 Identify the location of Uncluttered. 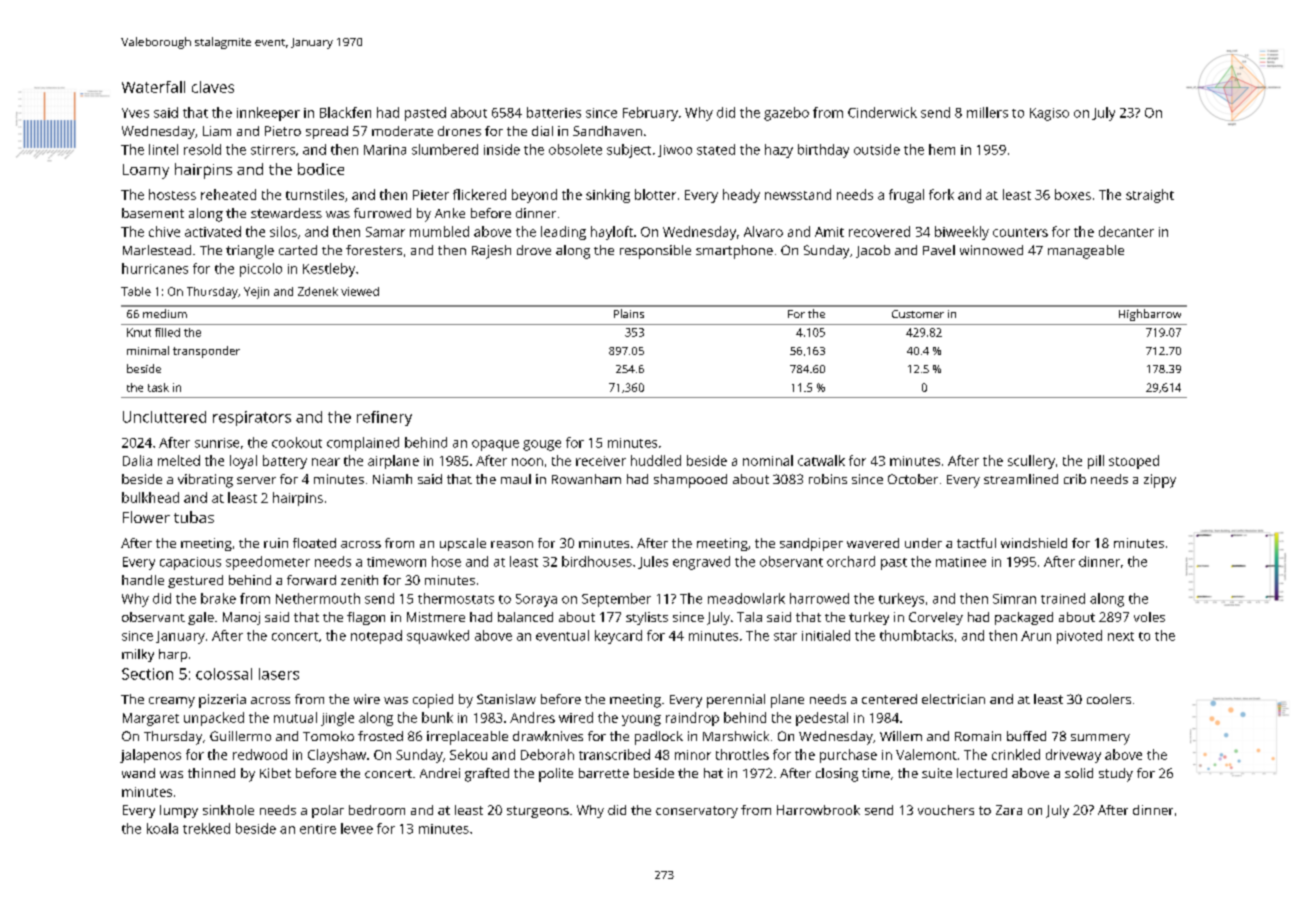
(164, 417).
